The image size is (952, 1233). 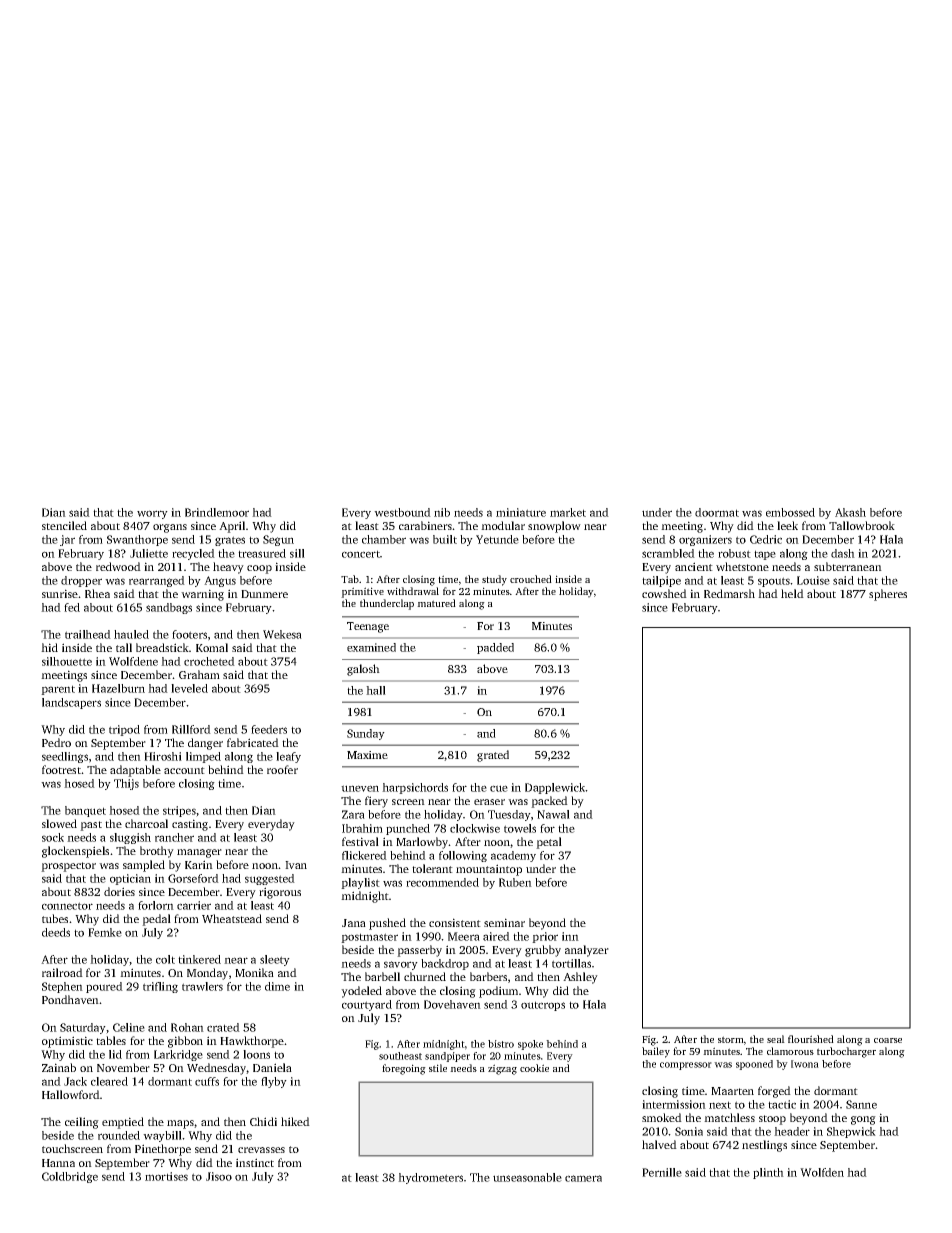 I want to click on petal, so click(x=549, y=843).
